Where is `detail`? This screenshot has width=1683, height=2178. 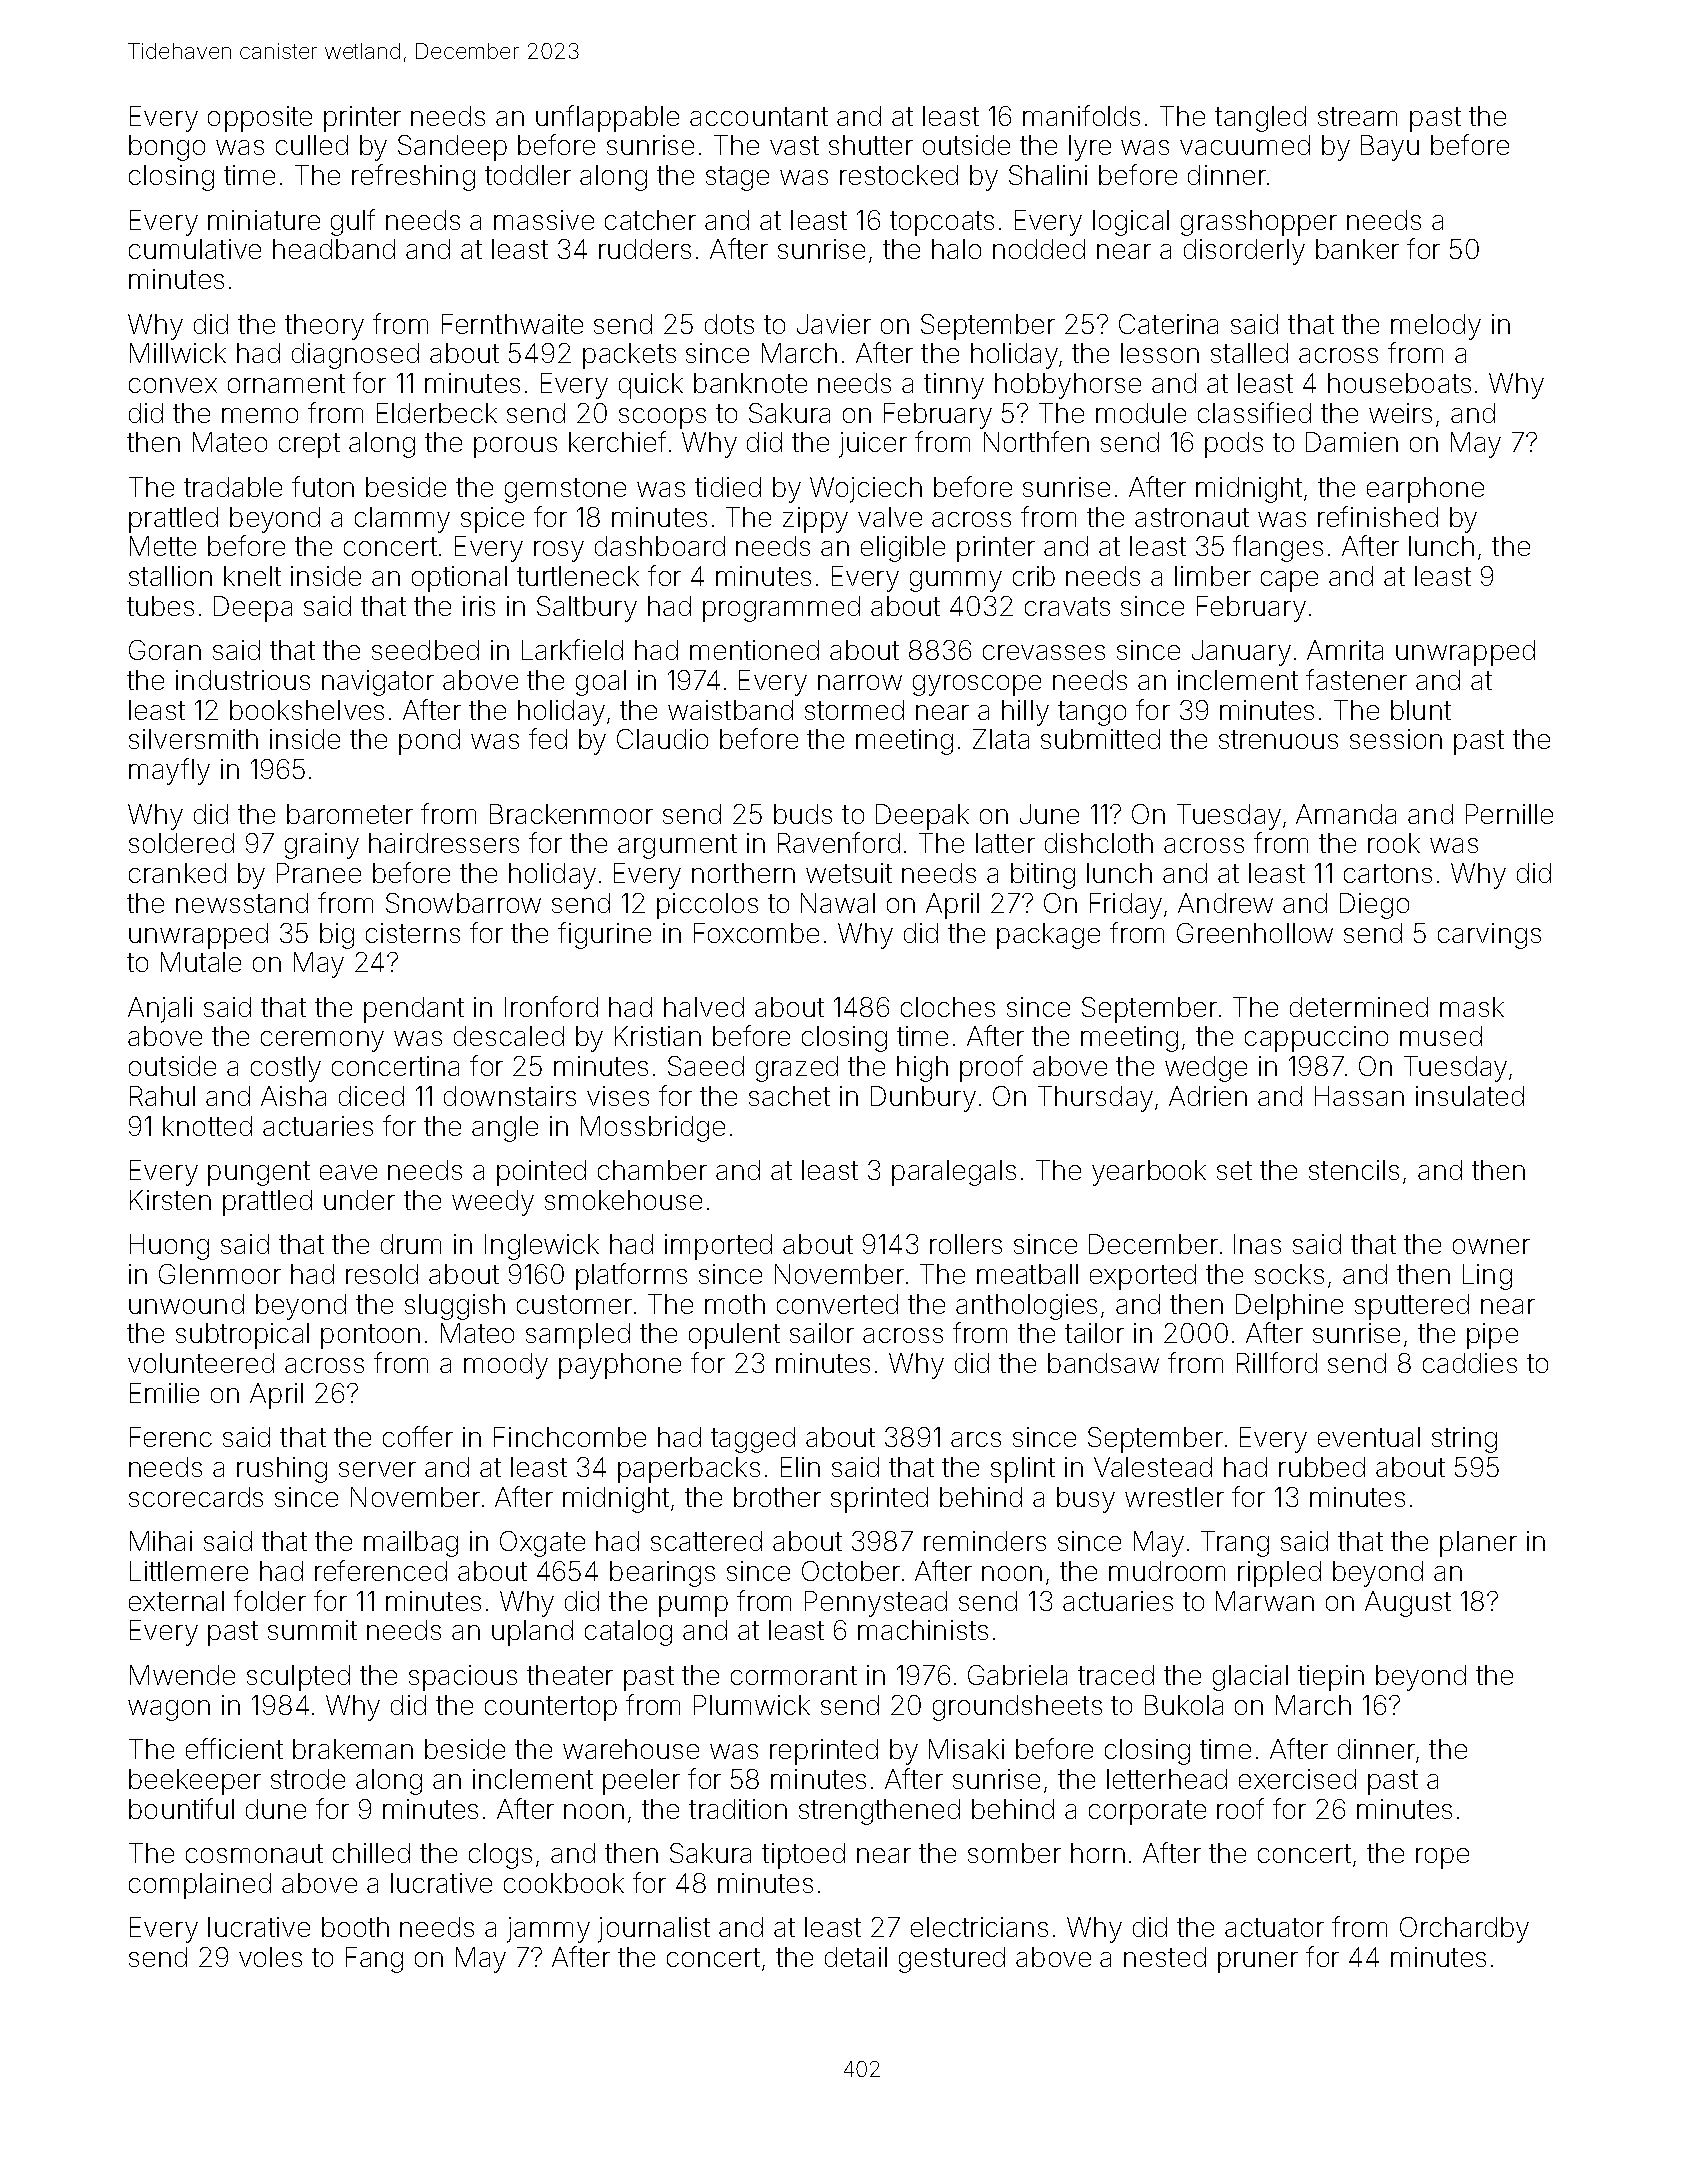
detail is located at coordinates (856, 1957).
